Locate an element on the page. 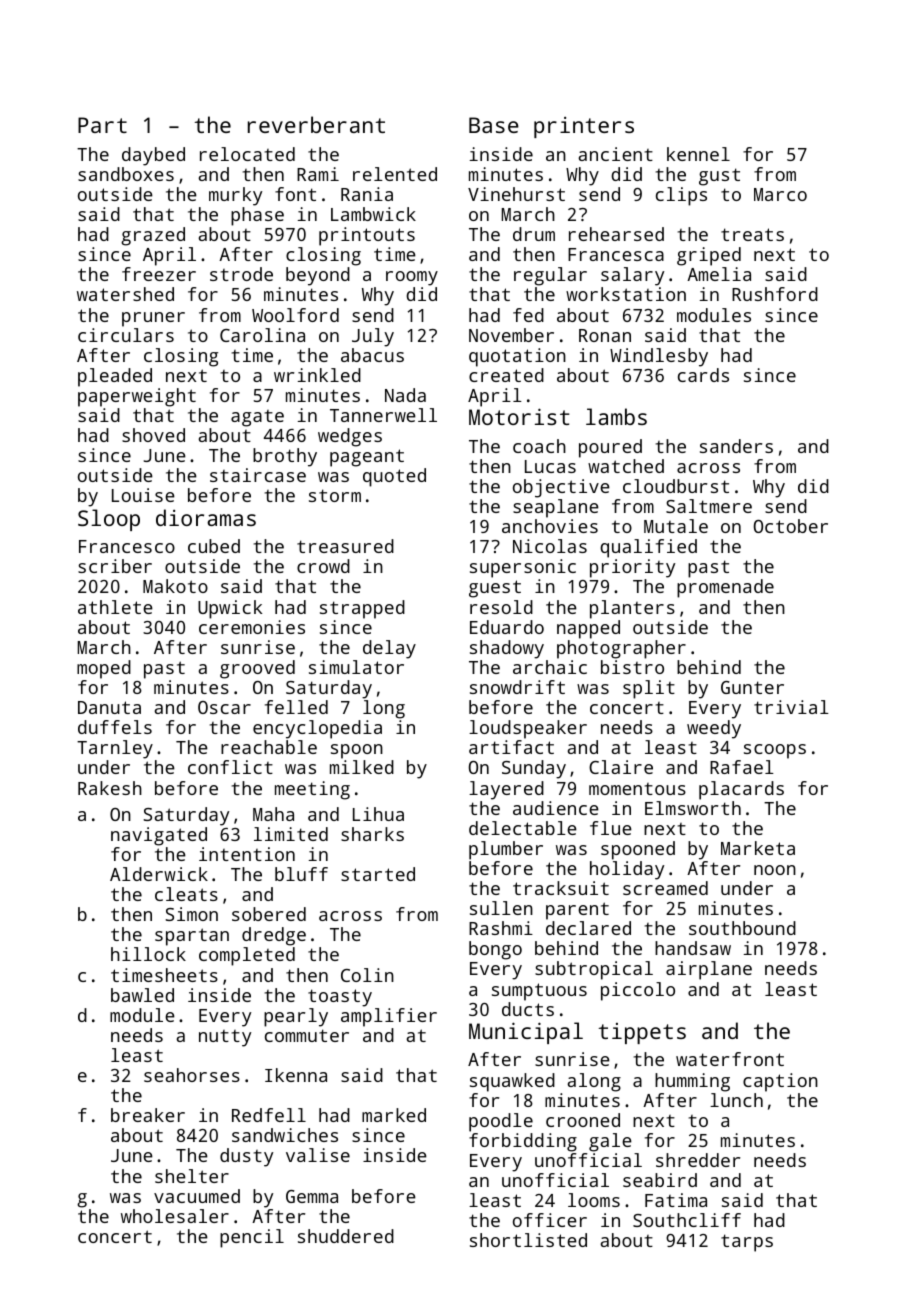  grazed is located at coordinates (153, 236).
